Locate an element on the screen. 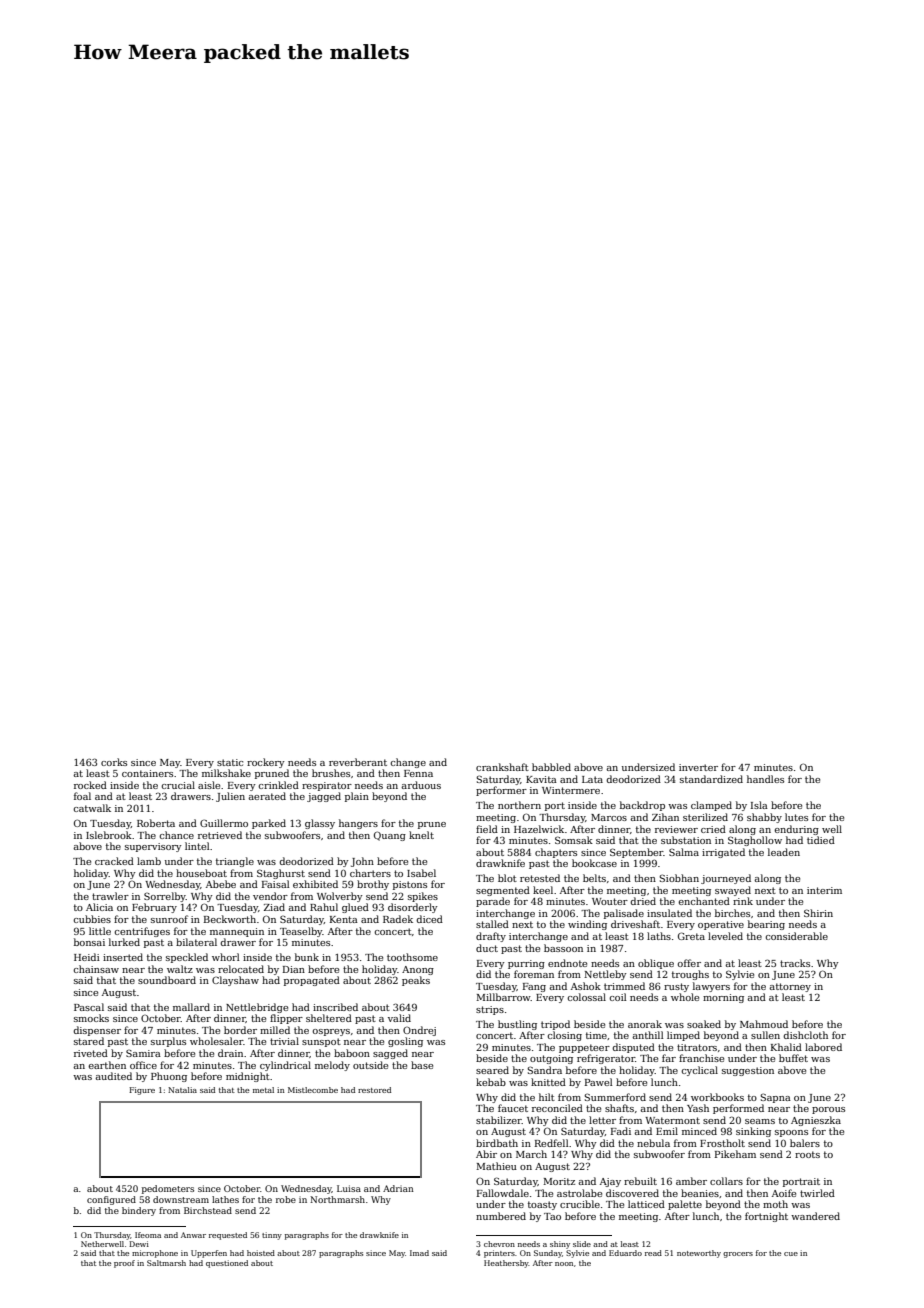 This screenshot has width=924, height=1308. dispenser is located at coordinates (97, 1031).
